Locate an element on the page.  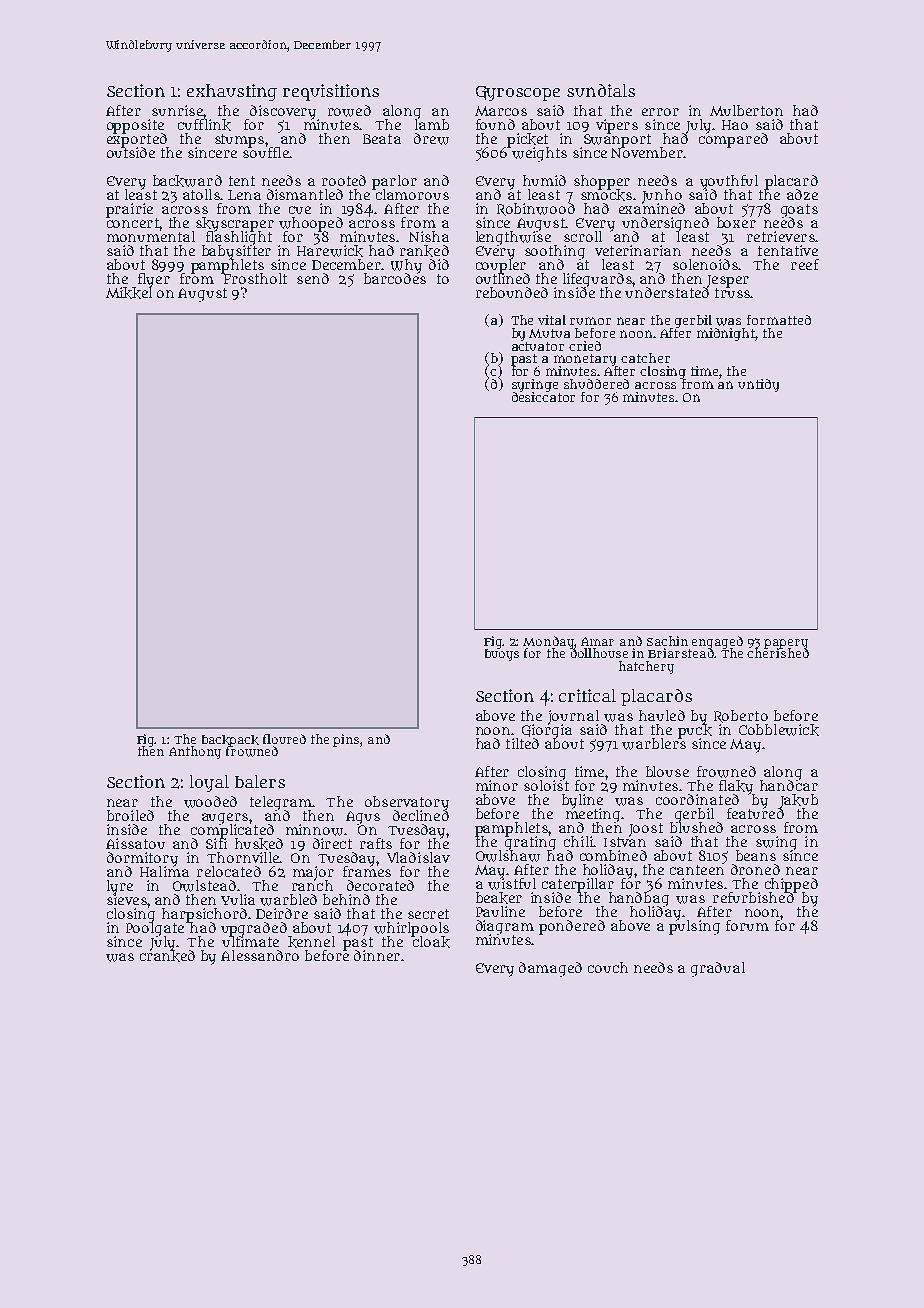
Mulberton is located at coordinates (746, 110).
